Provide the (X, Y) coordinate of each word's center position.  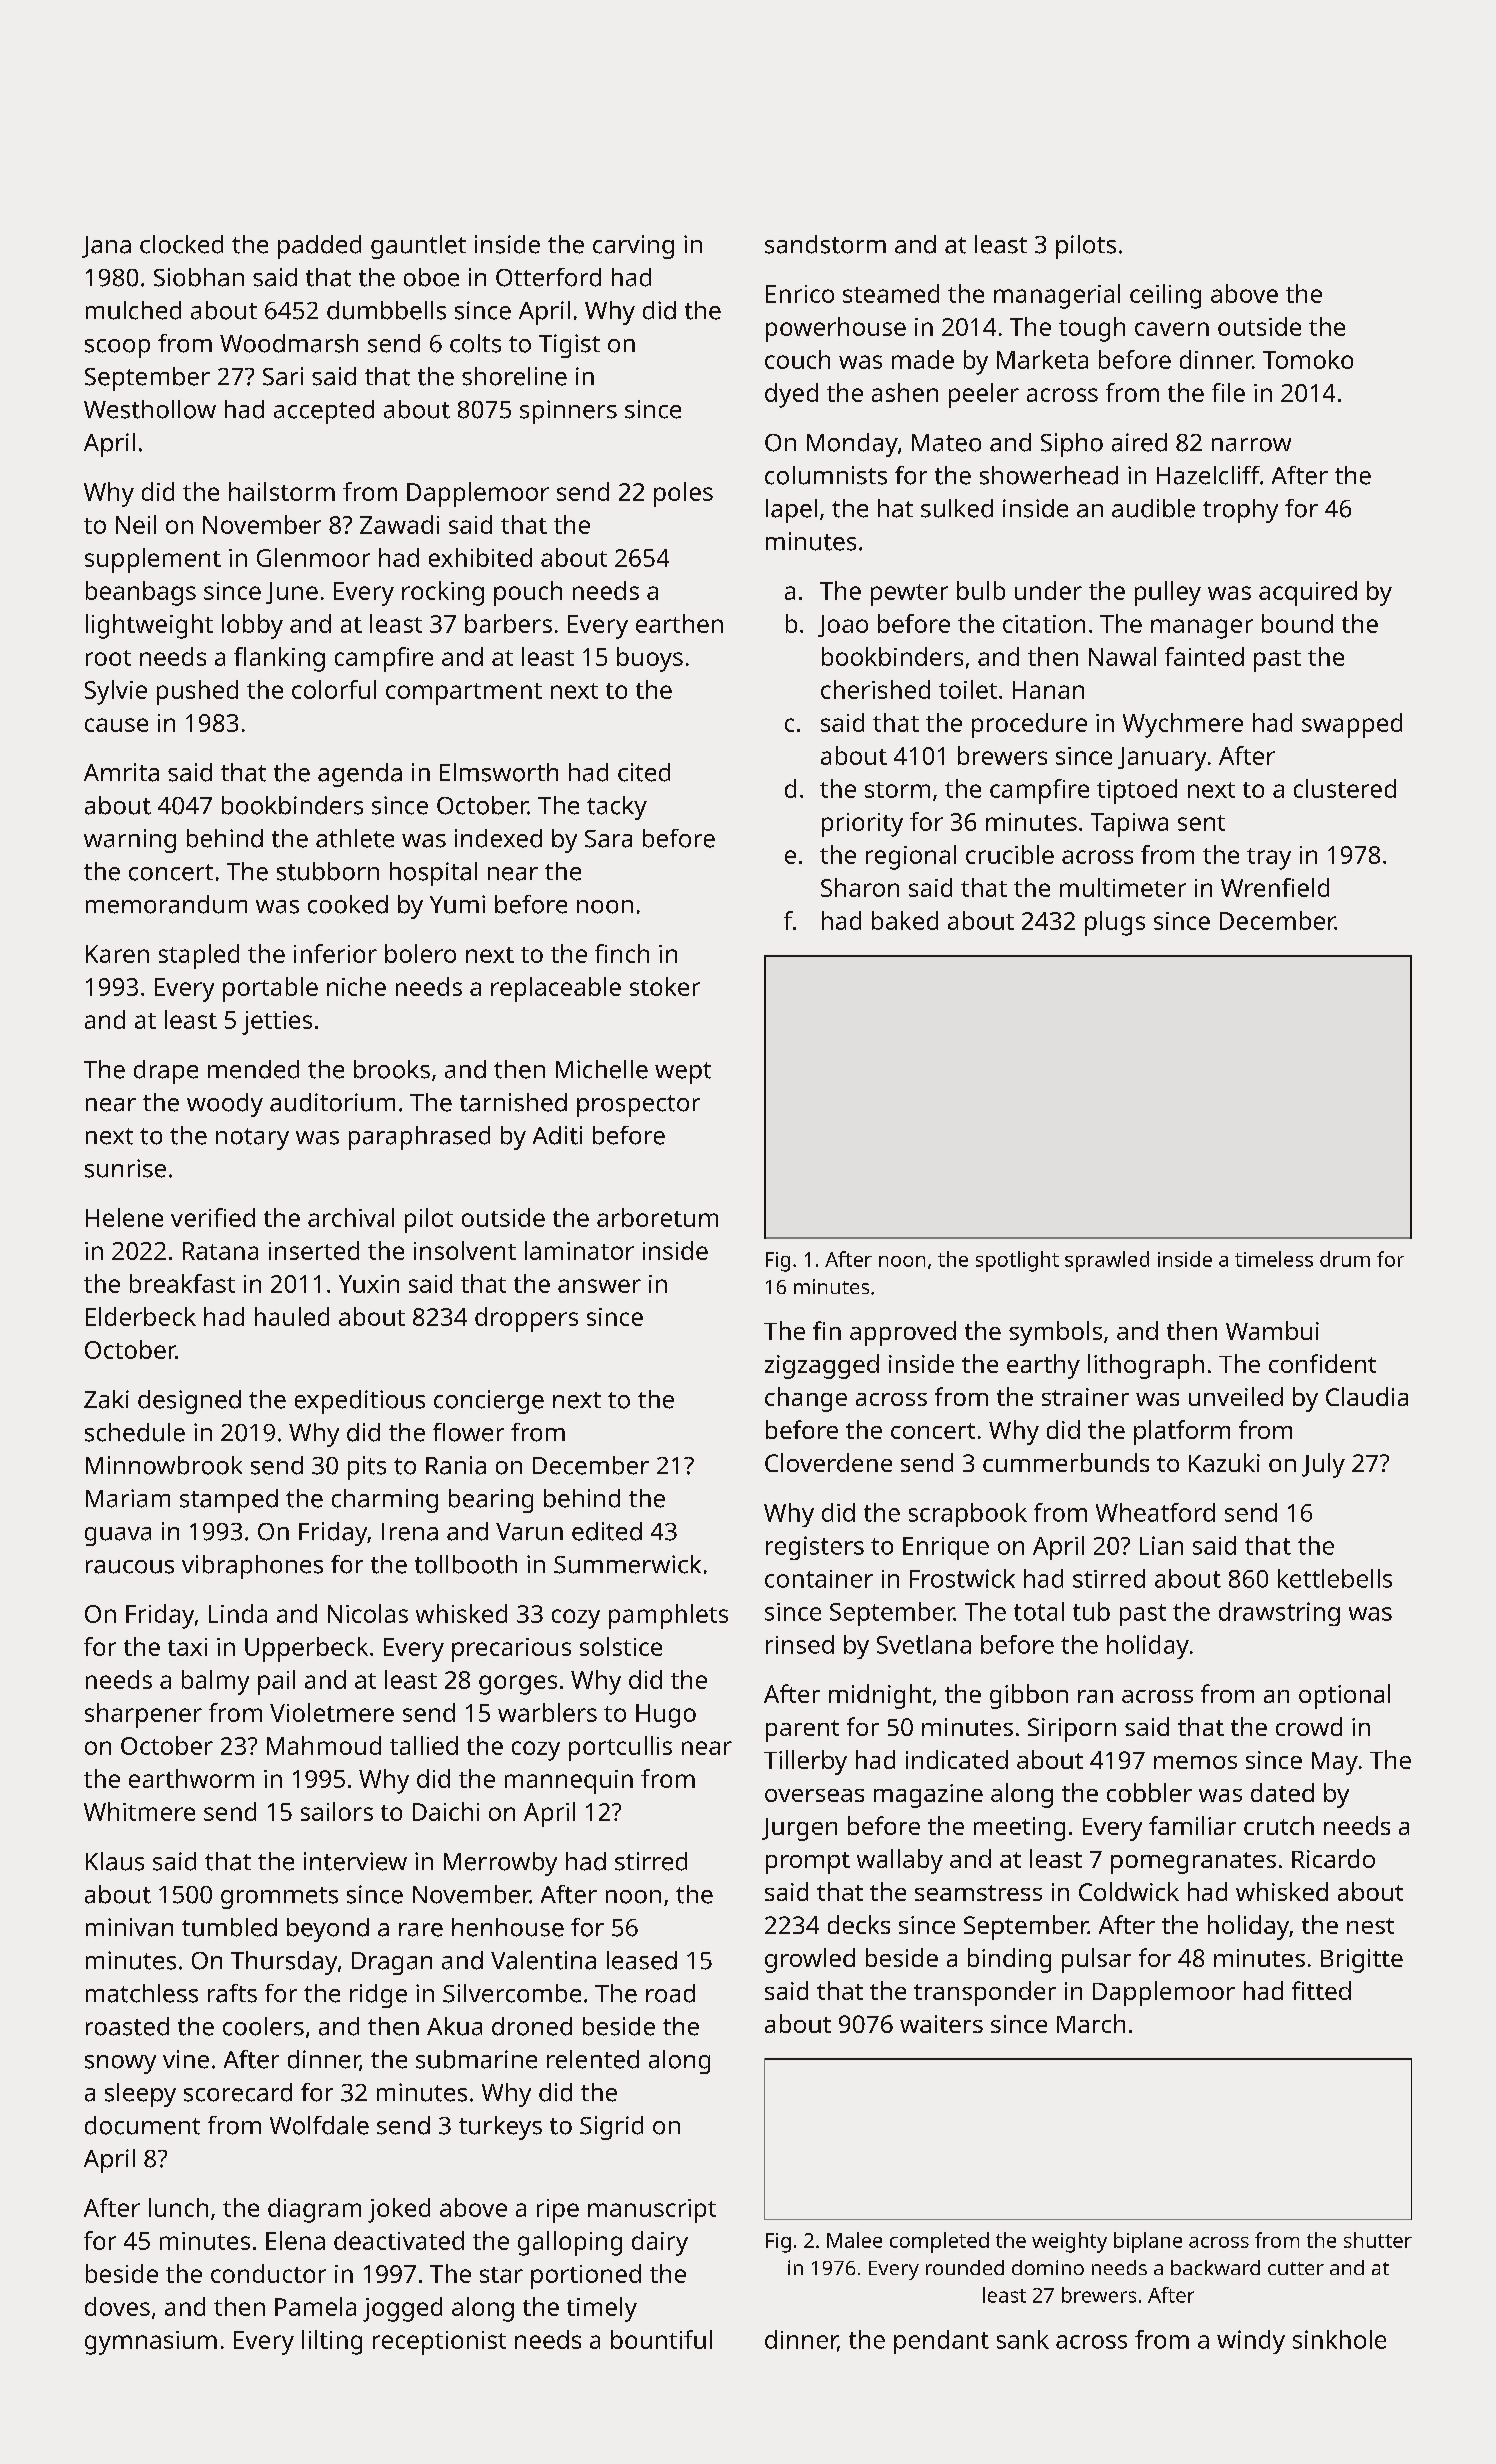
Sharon (860, 887)
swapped (1352, 725)
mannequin (569, 1782)
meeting (1019, 1829)
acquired (1308, 593)
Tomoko (1308, 359)
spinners (568, 412)
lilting (332, 2342)
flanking (279, 659)
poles (683, 494)
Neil (136, 524)
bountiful (661, 2339)
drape (166, 1072)
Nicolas (368, 1613)
